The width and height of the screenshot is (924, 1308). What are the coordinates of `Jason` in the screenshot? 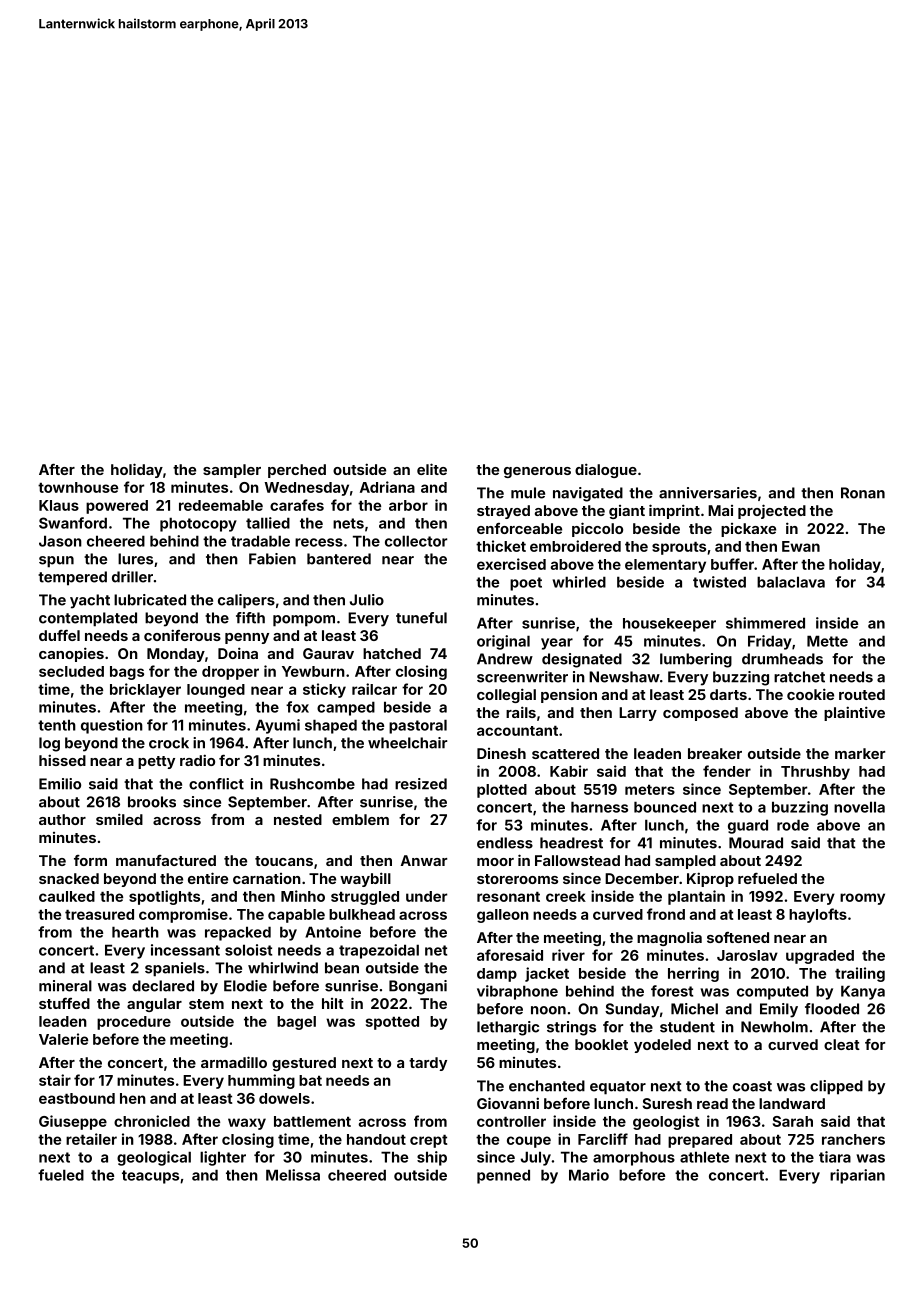 It's located at (60, 541).
